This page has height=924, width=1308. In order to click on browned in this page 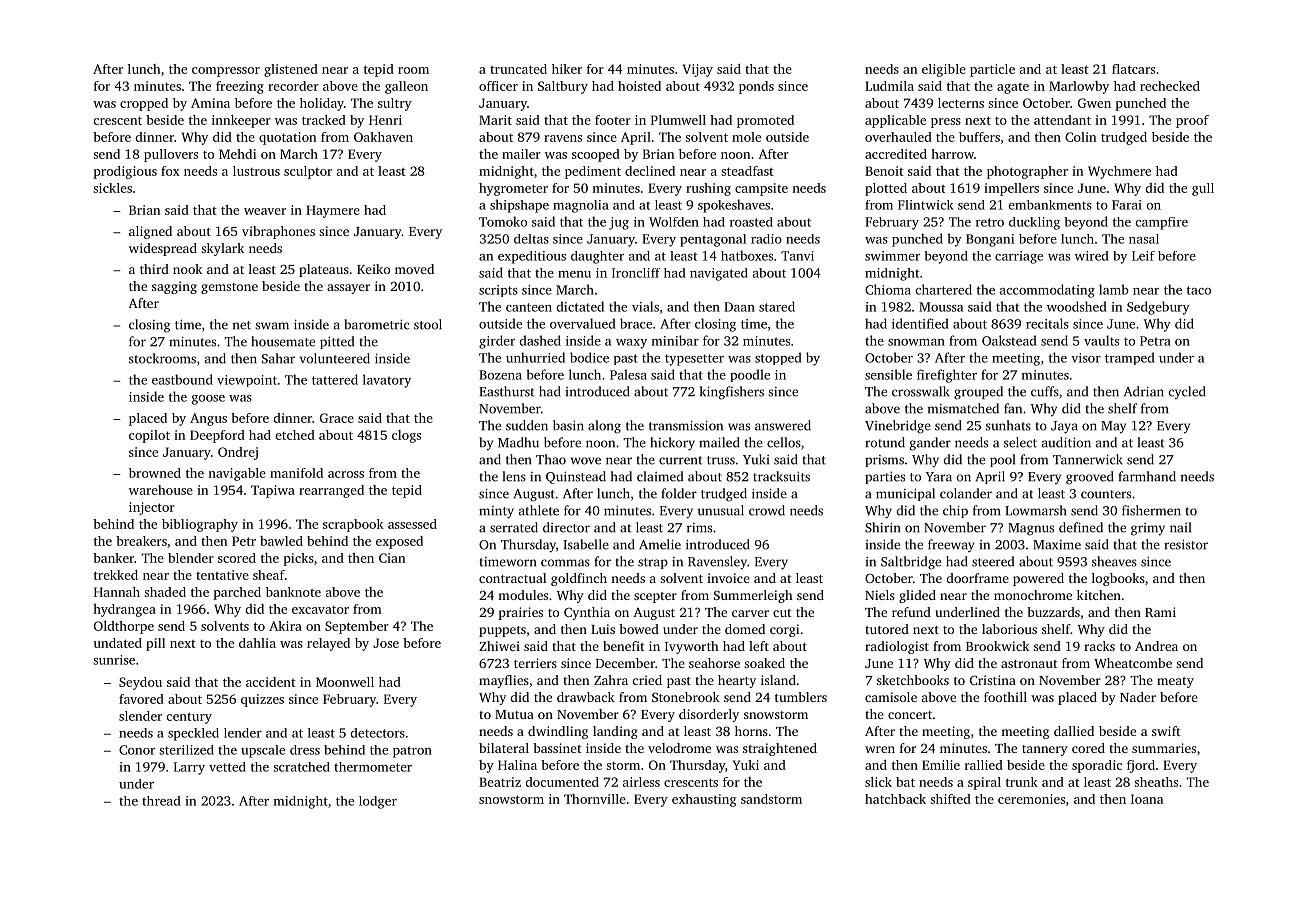, I will do `click(155, 473)`.
